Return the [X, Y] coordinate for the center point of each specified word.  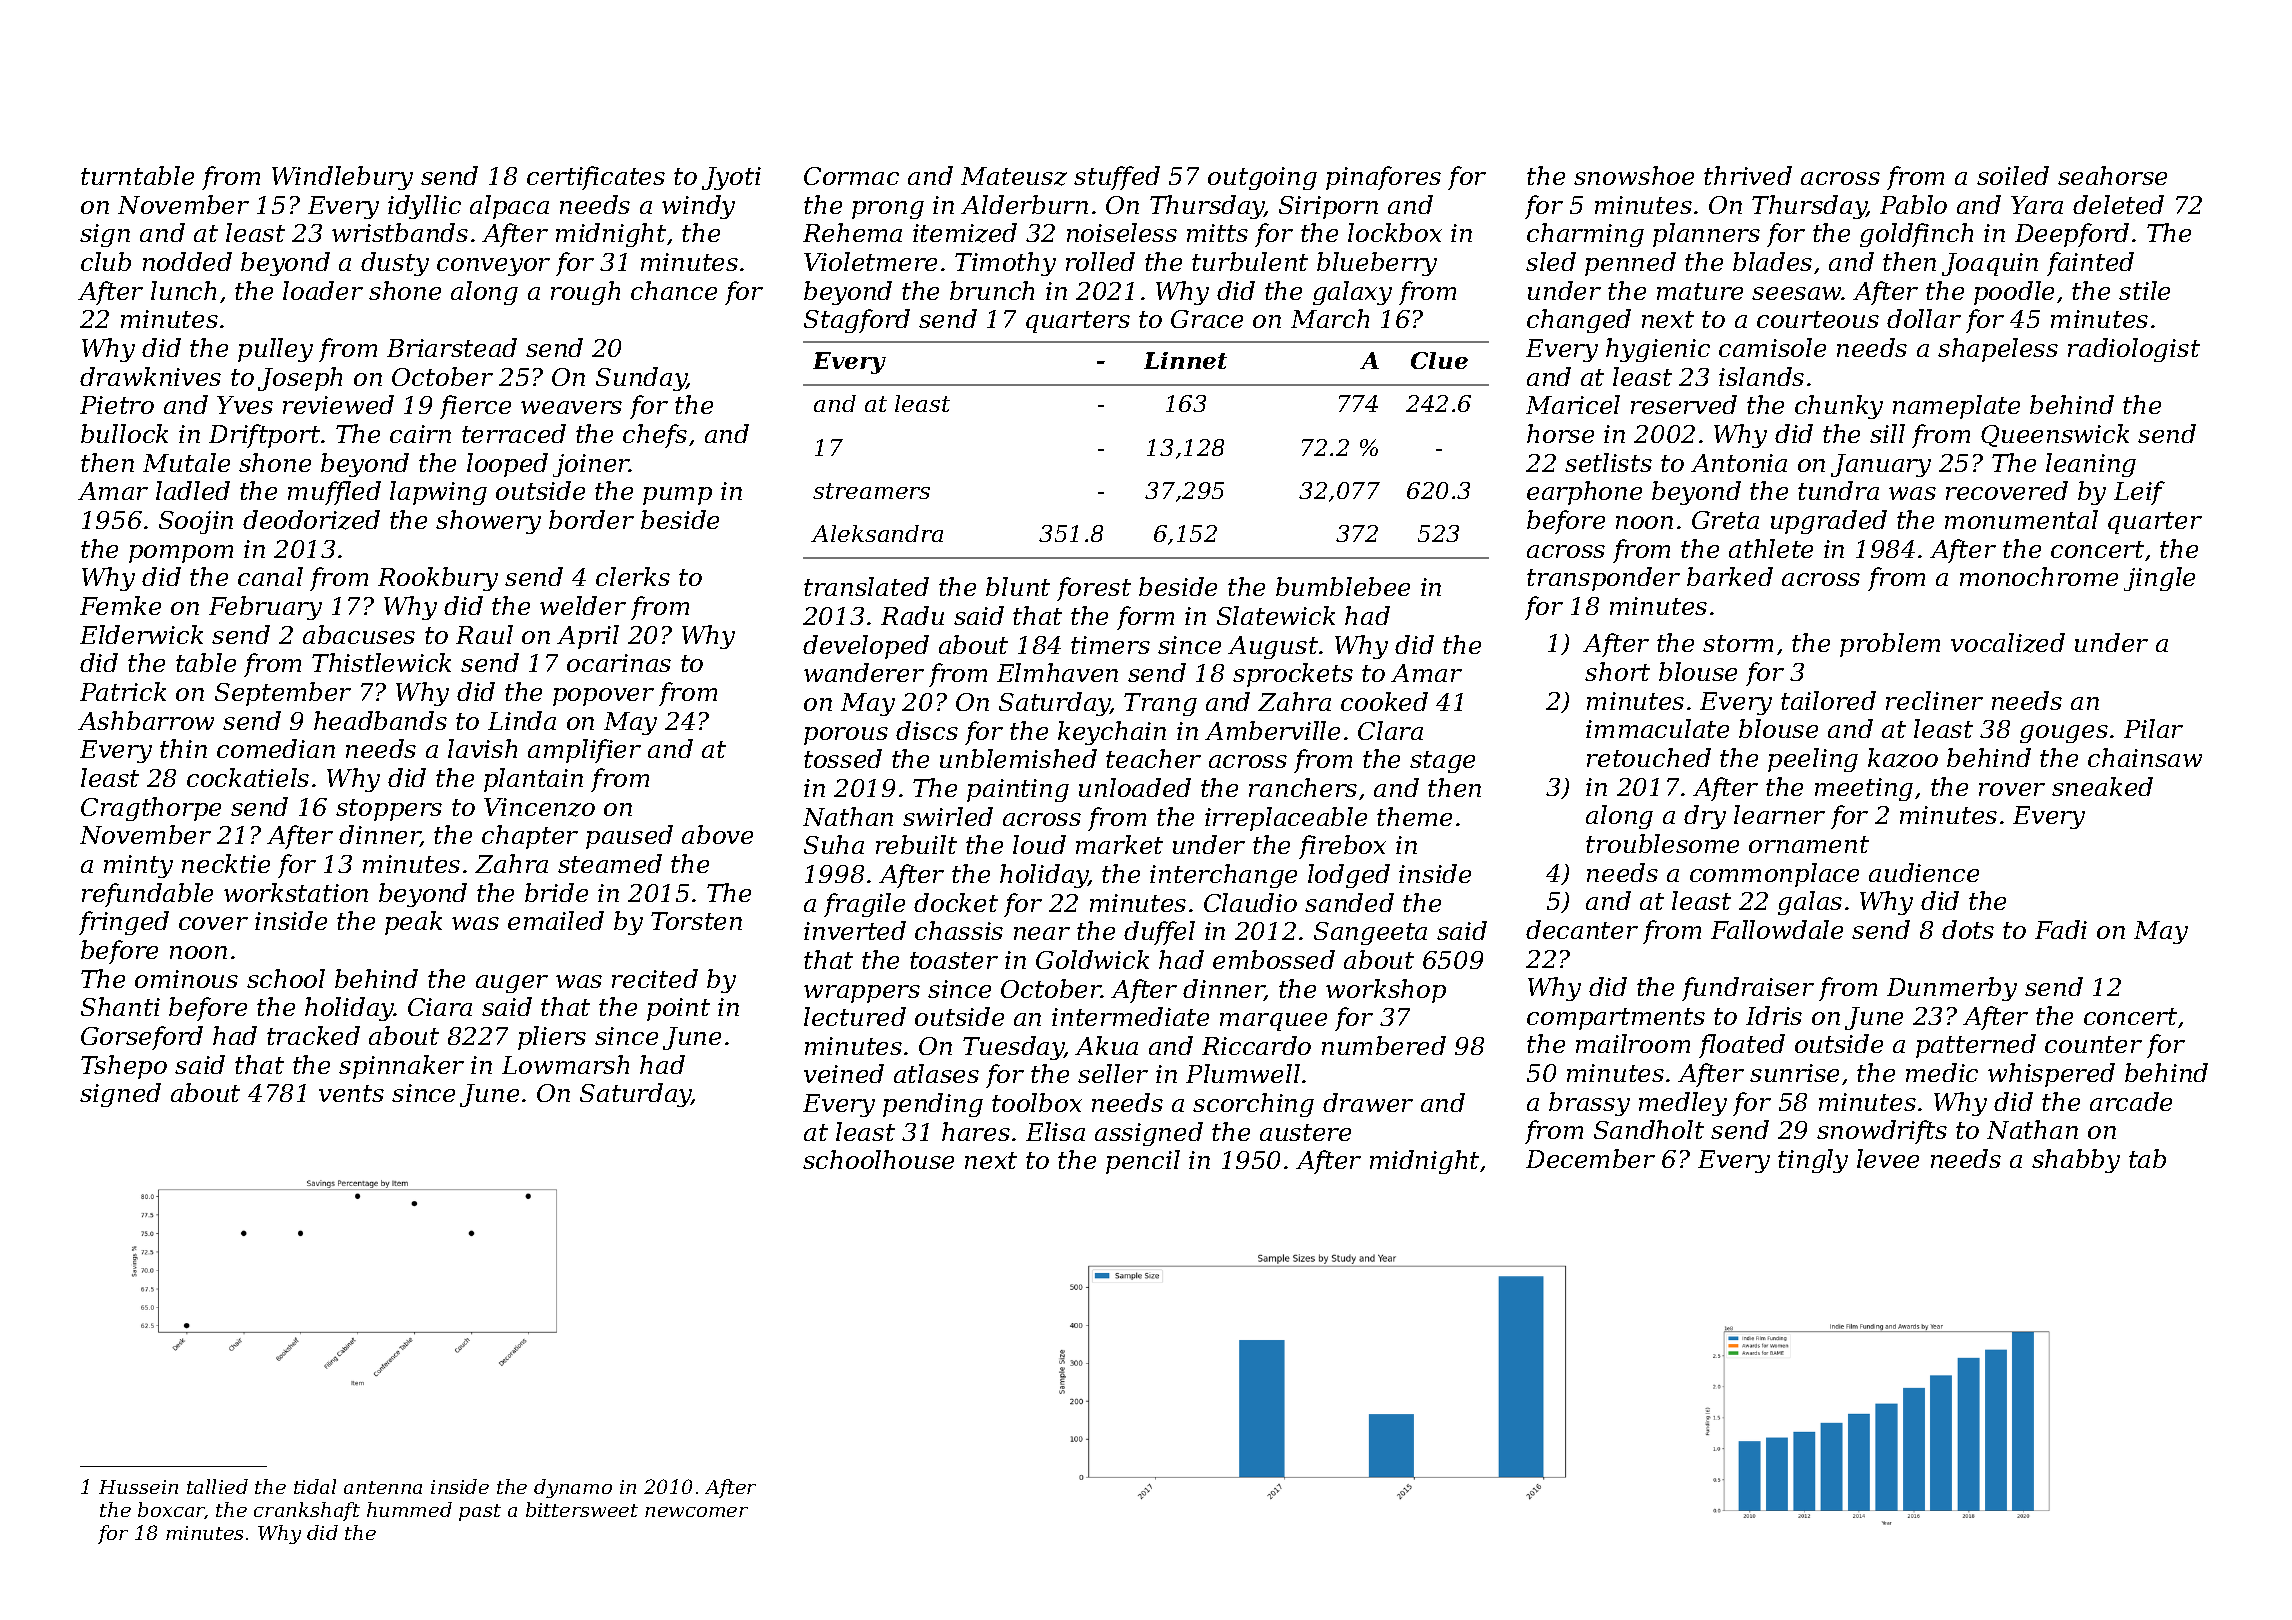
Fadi [2061, 929]
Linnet [1185, 360]
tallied [217, 1486]
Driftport [264, 436]
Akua [1106, 1045]
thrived [1748, 175]
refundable [147, 895]
